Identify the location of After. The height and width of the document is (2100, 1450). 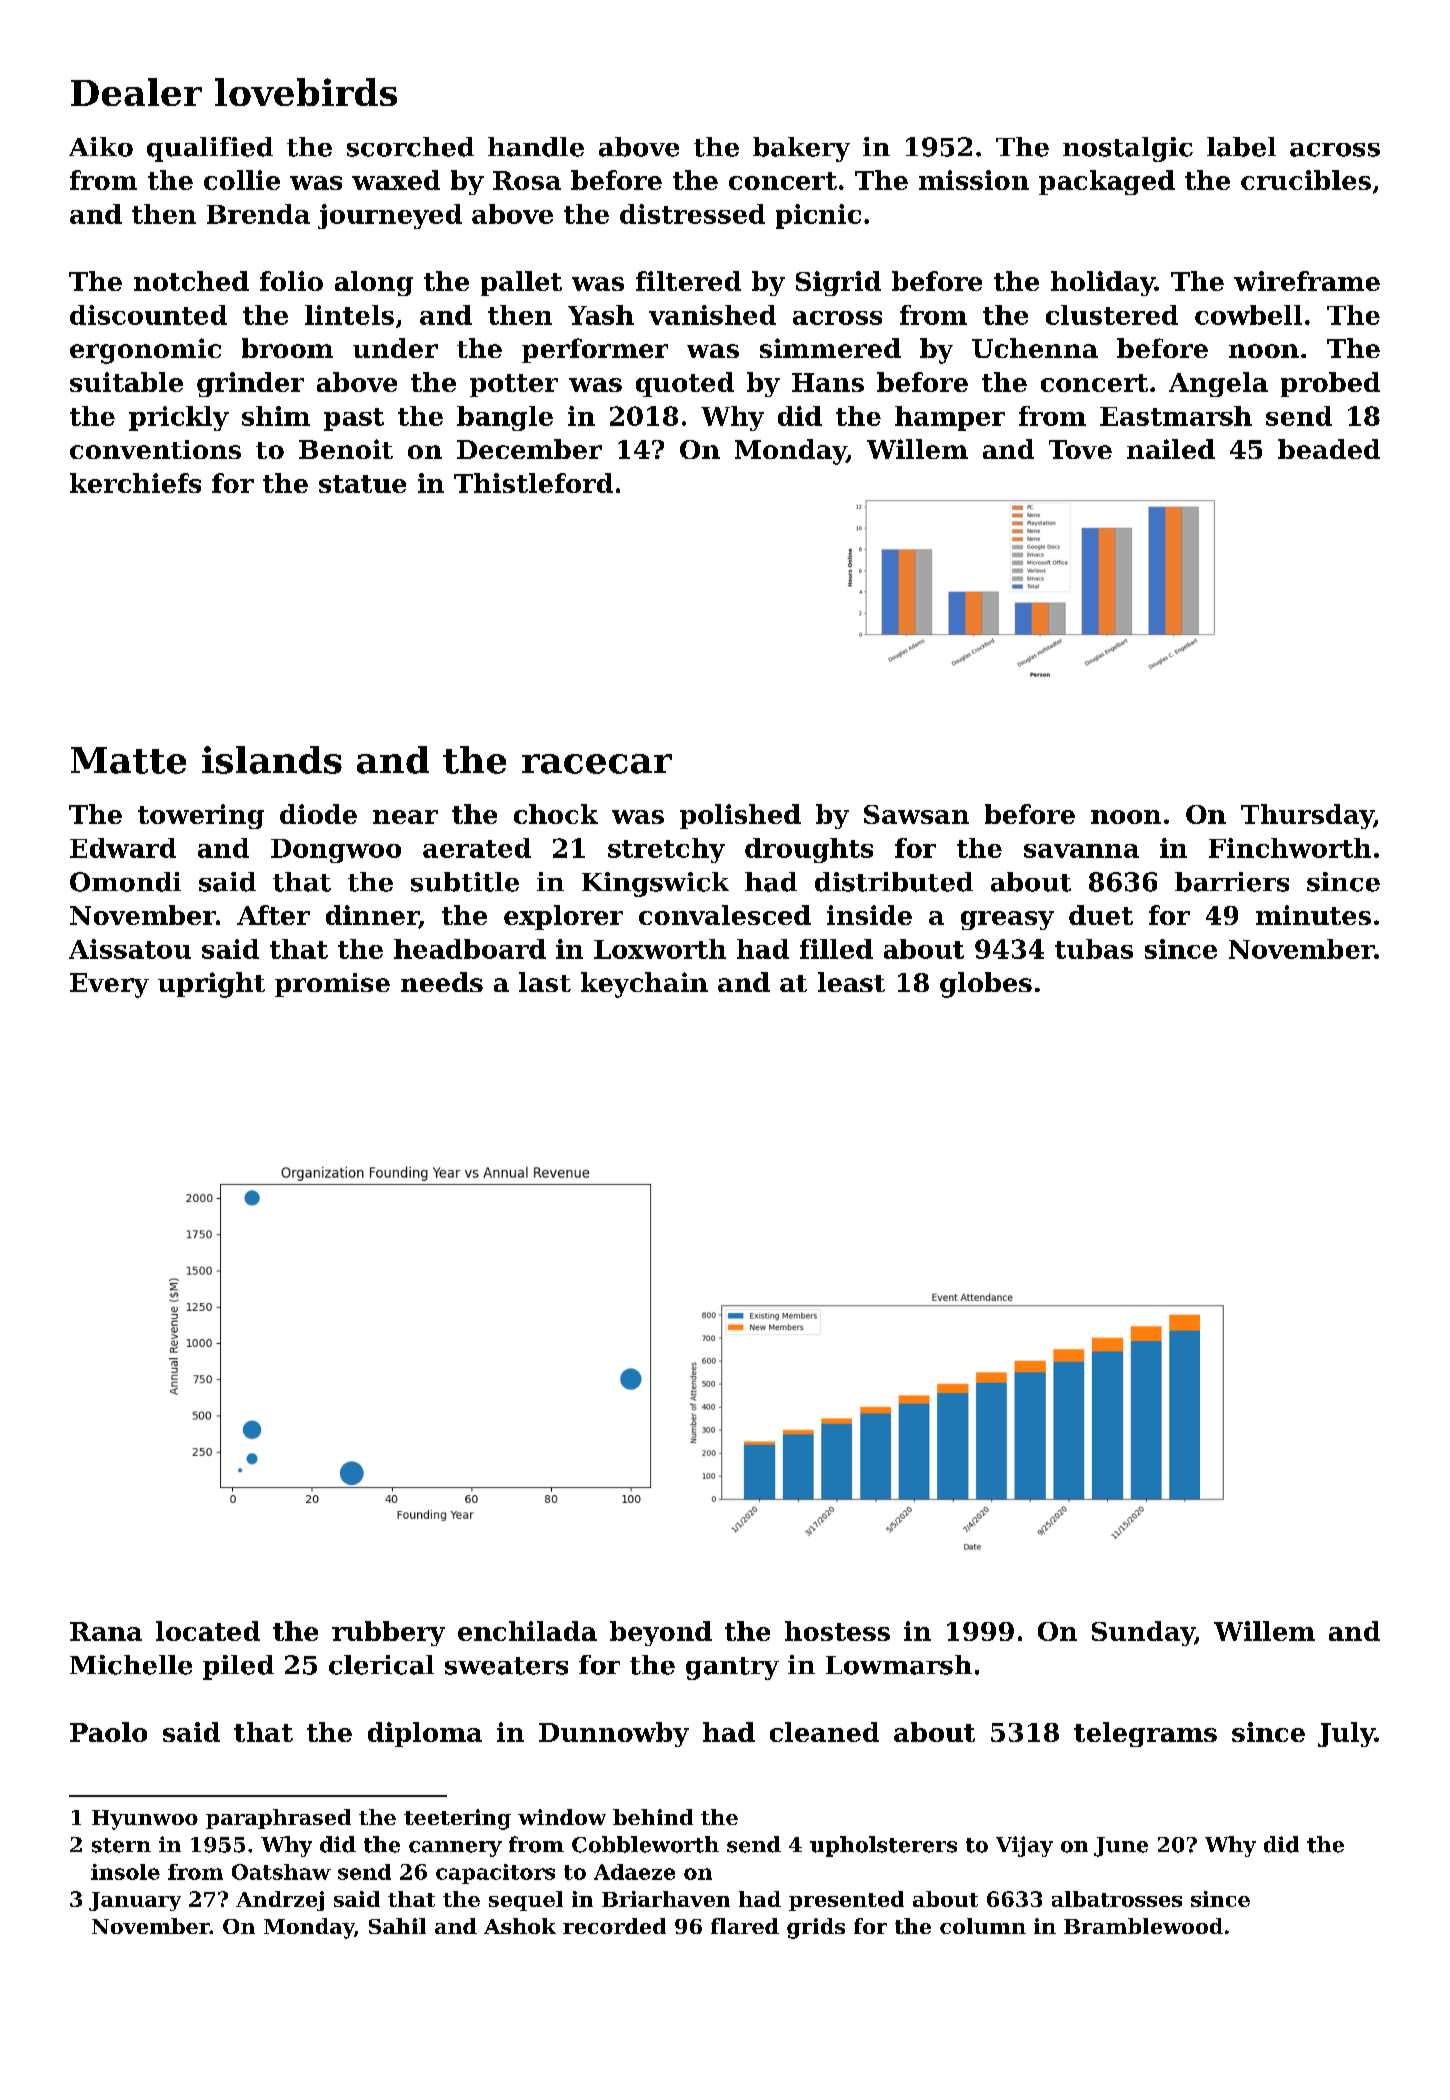
(273, 915).
